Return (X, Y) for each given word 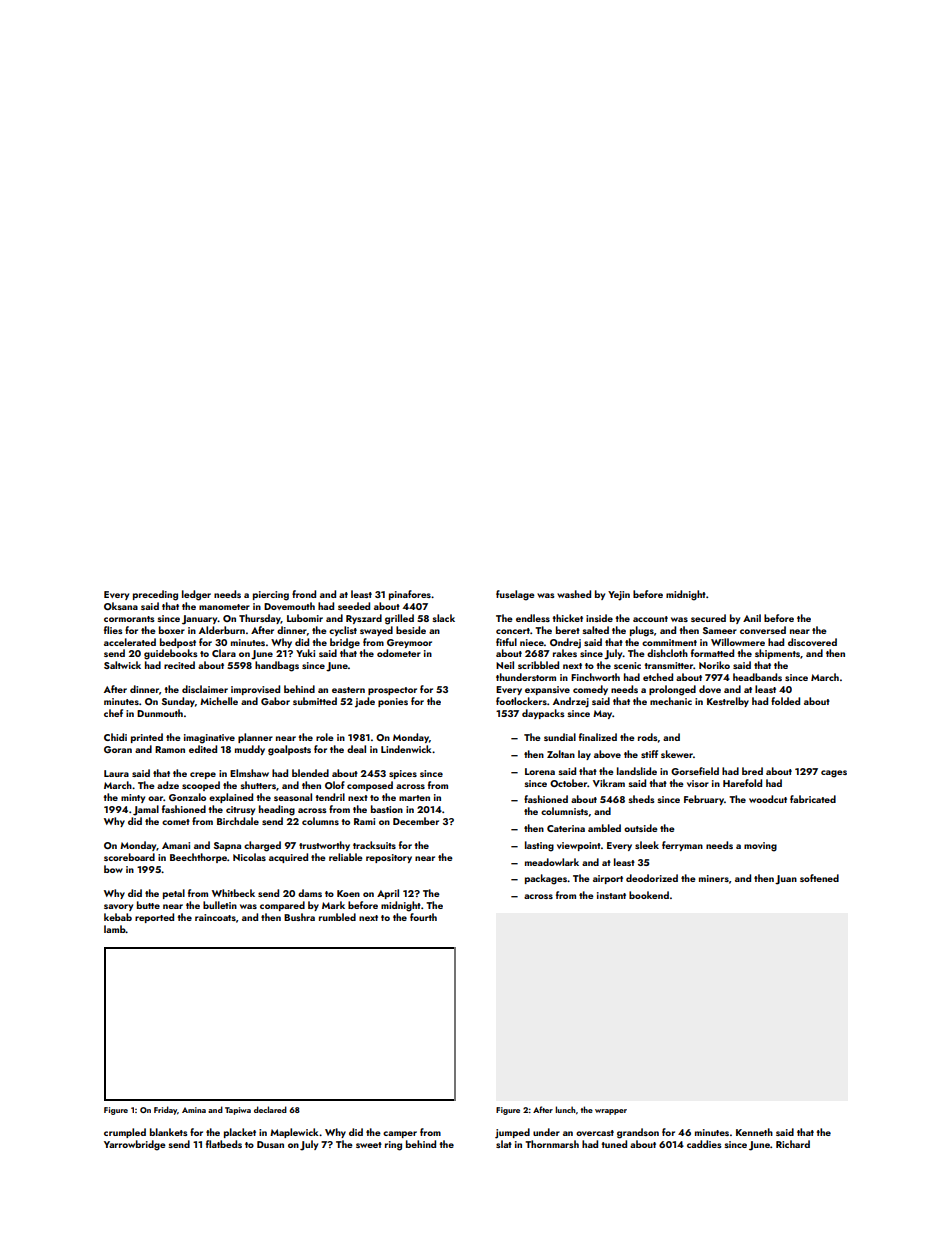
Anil (752, 618)
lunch (565, 1109)
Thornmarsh (552, 1144)
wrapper (611, 1112)
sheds (641, 799)
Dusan (270, 1144)
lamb (115, 929)
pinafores (410, 595)
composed (370, 786)
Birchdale (238, 821)
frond (304, 594)
